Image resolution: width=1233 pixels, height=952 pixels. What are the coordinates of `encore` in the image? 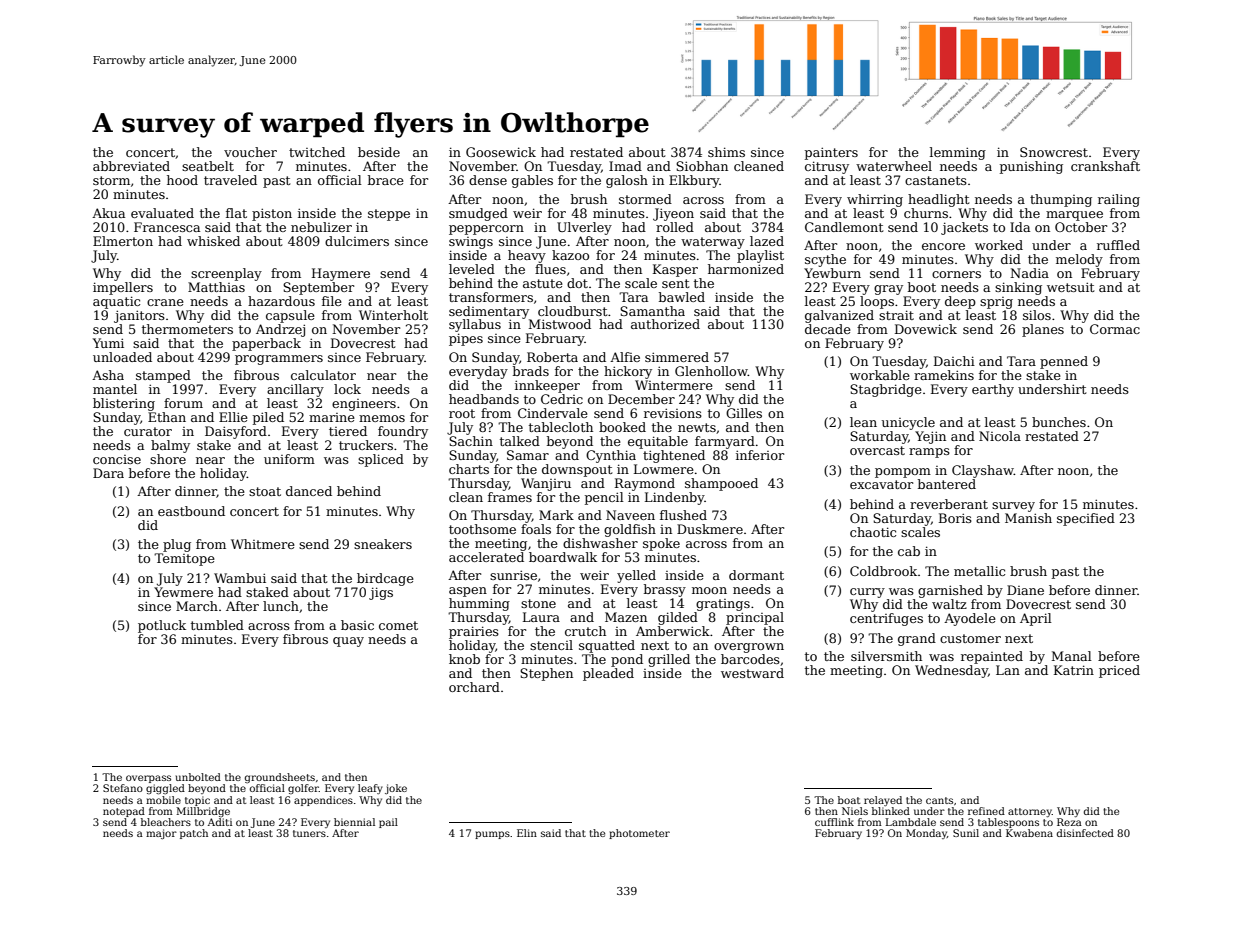 It's located at (943, 246).
